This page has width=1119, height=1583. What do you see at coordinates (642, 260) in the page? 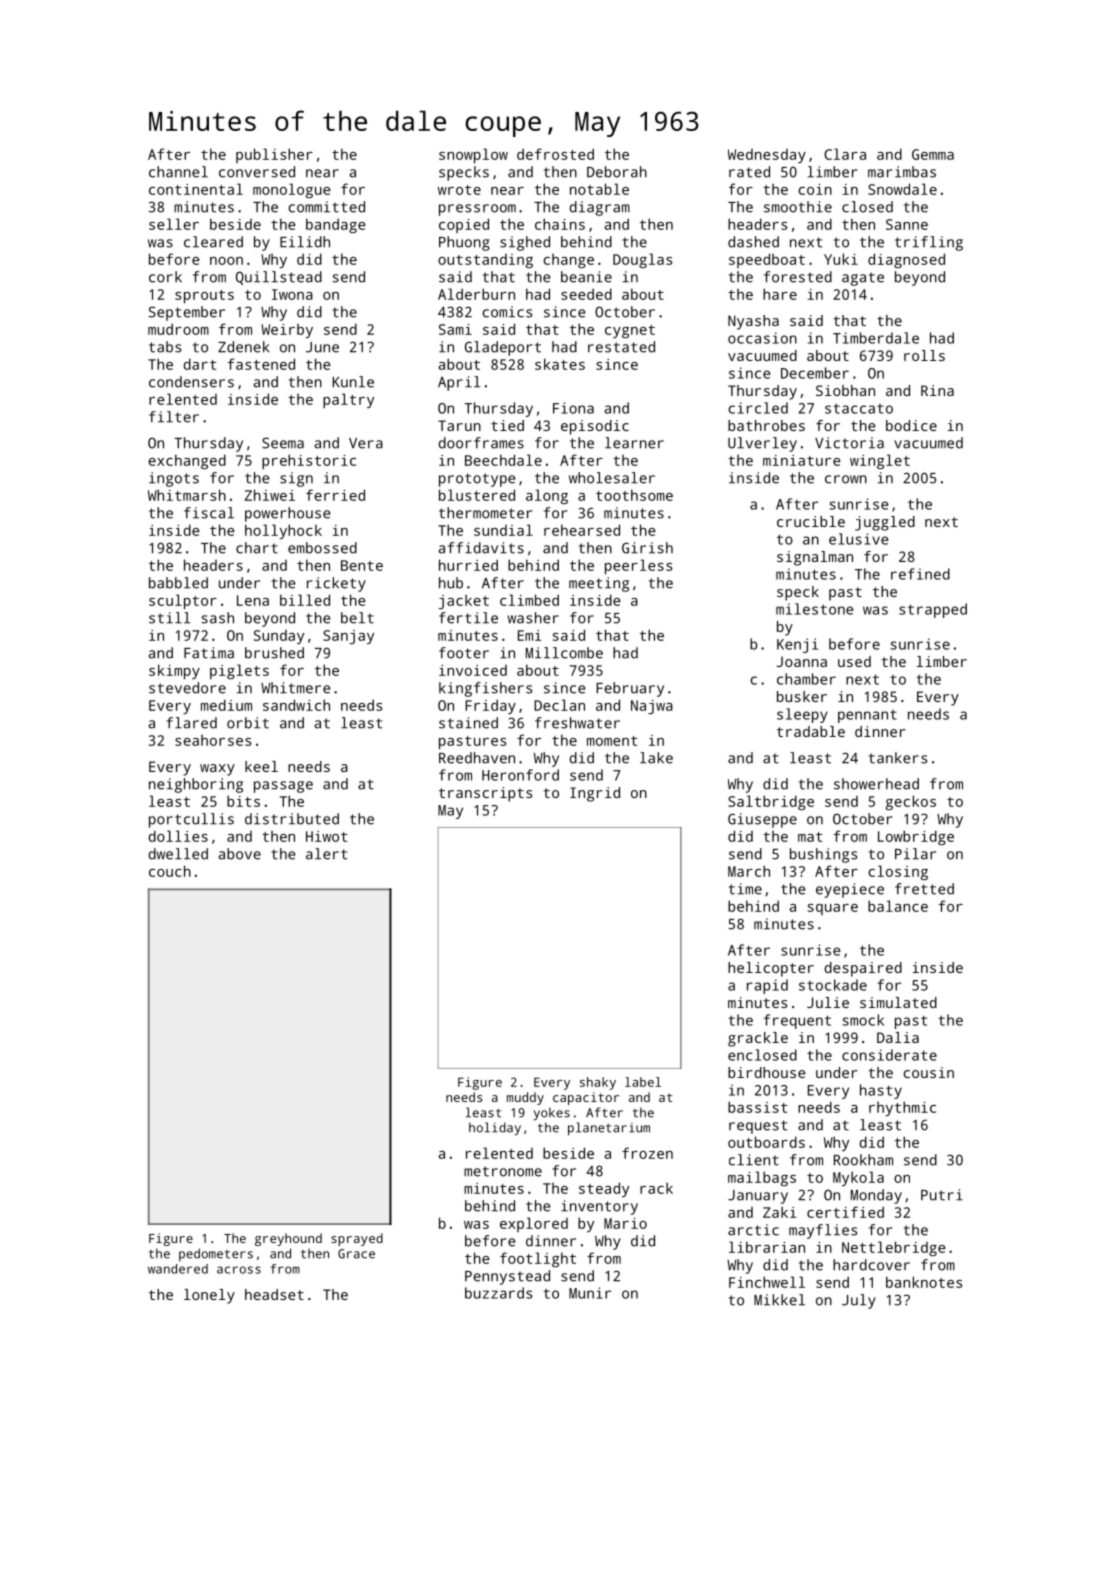
I see `Douglas` at bounding box center [642, 260].
